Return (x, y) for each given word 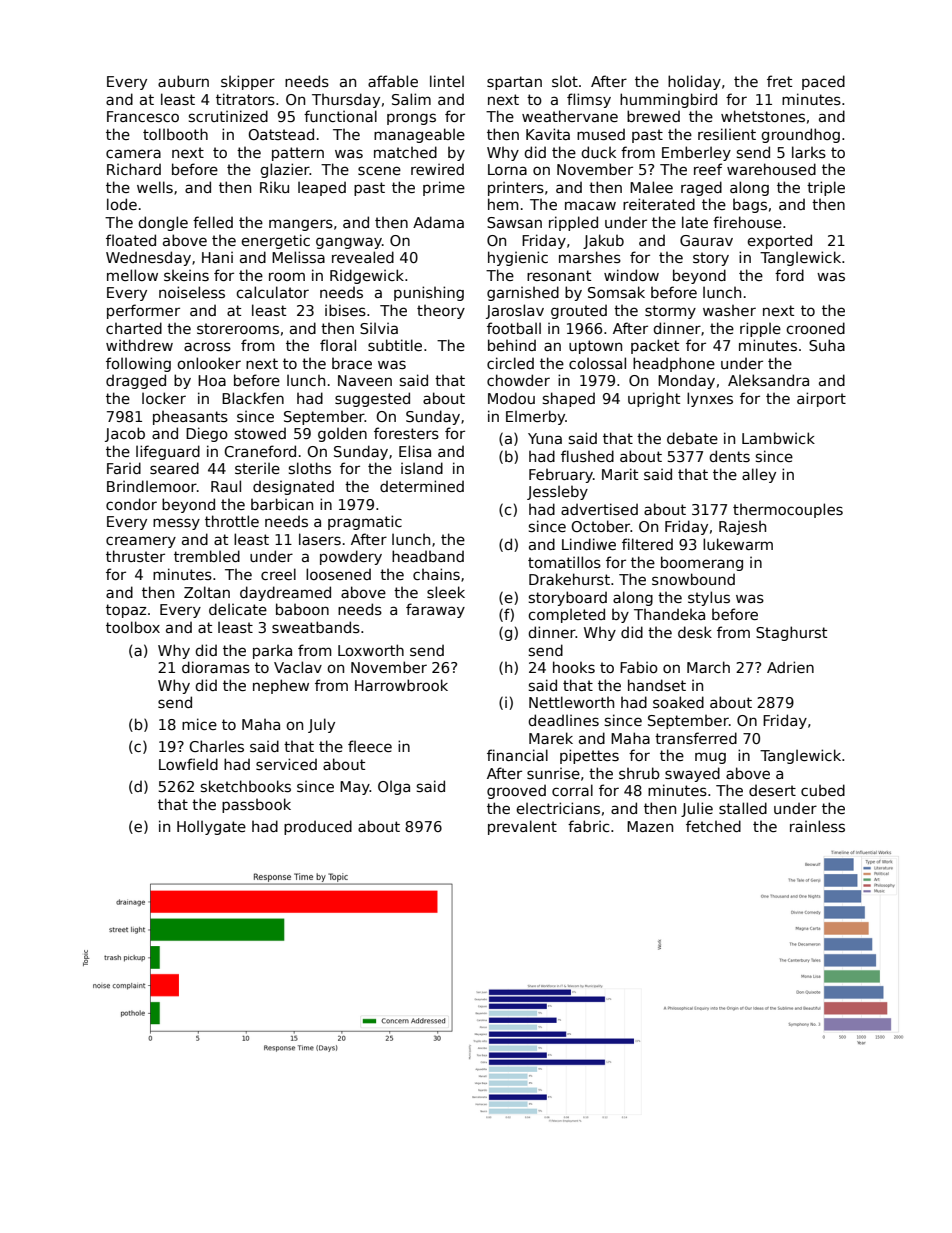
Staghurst (791, 633)
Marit (620, 474)
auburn (183, 81)
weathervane (570, 116)
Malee (651, 187)
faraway (435, 610)
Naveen (365, 380)
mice (199, 724)
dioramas (216, 667)
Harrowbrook (401, 685)
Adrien (790, 667)
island (422, 468)
